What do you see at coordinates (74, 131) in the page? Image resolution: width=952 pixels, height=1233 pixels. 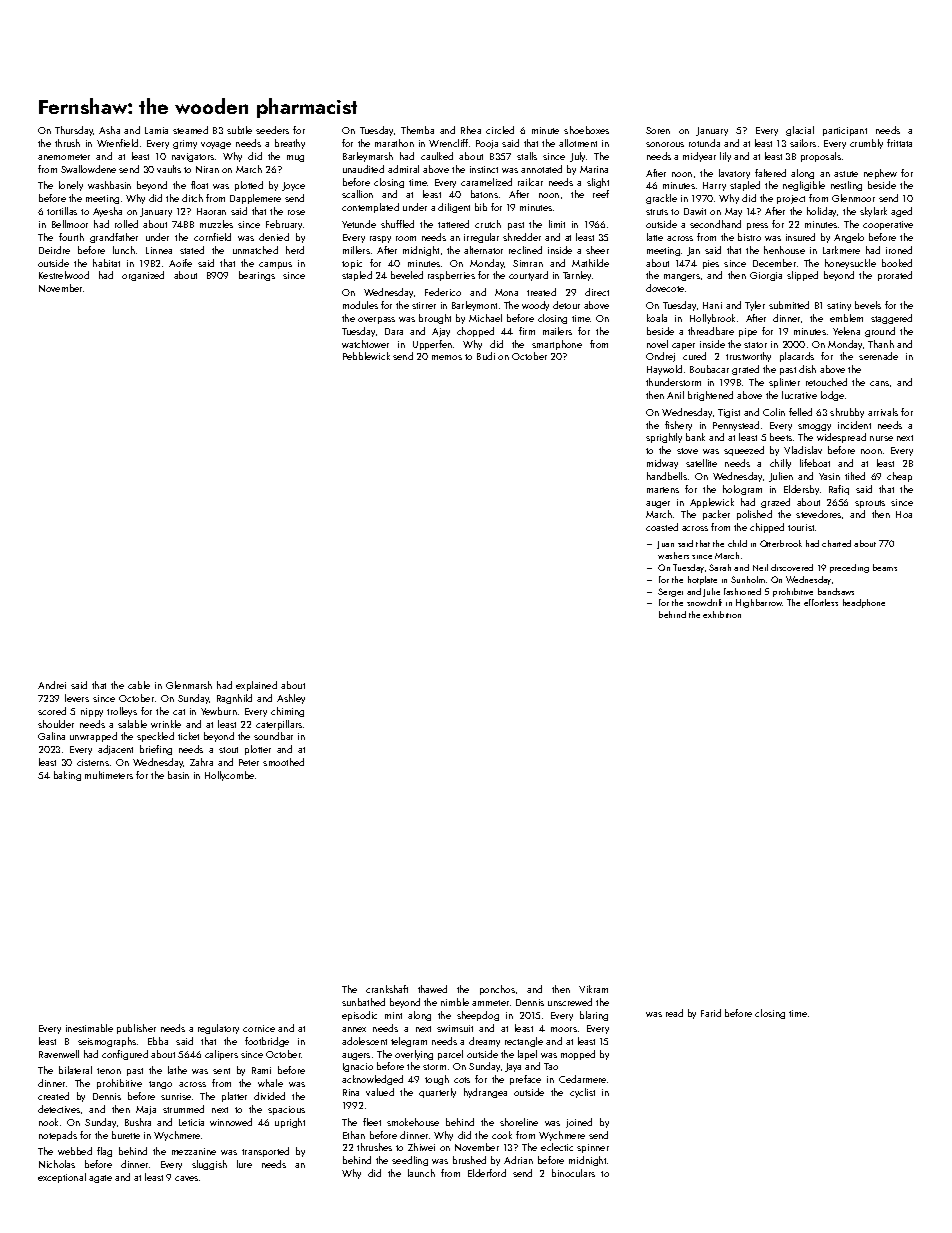 I see `Thursday` at bounding box center [74, 131].
